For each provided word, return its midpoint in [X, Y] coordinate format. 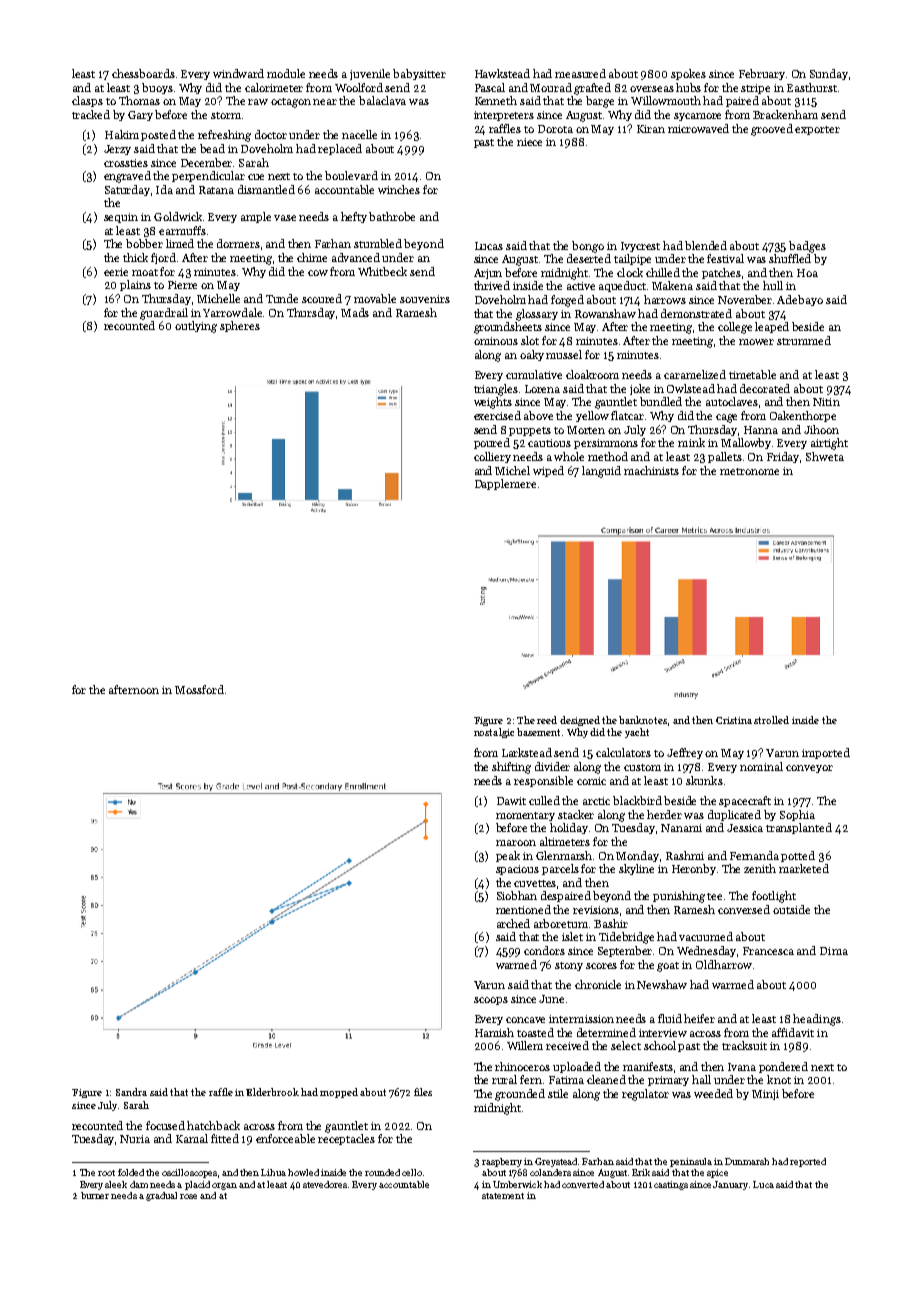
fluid [670, 1018]
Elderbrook [272, 1092]
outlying [196, 327]
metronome [749, 471]
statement [503, 1196]
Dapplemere [505, 484]
